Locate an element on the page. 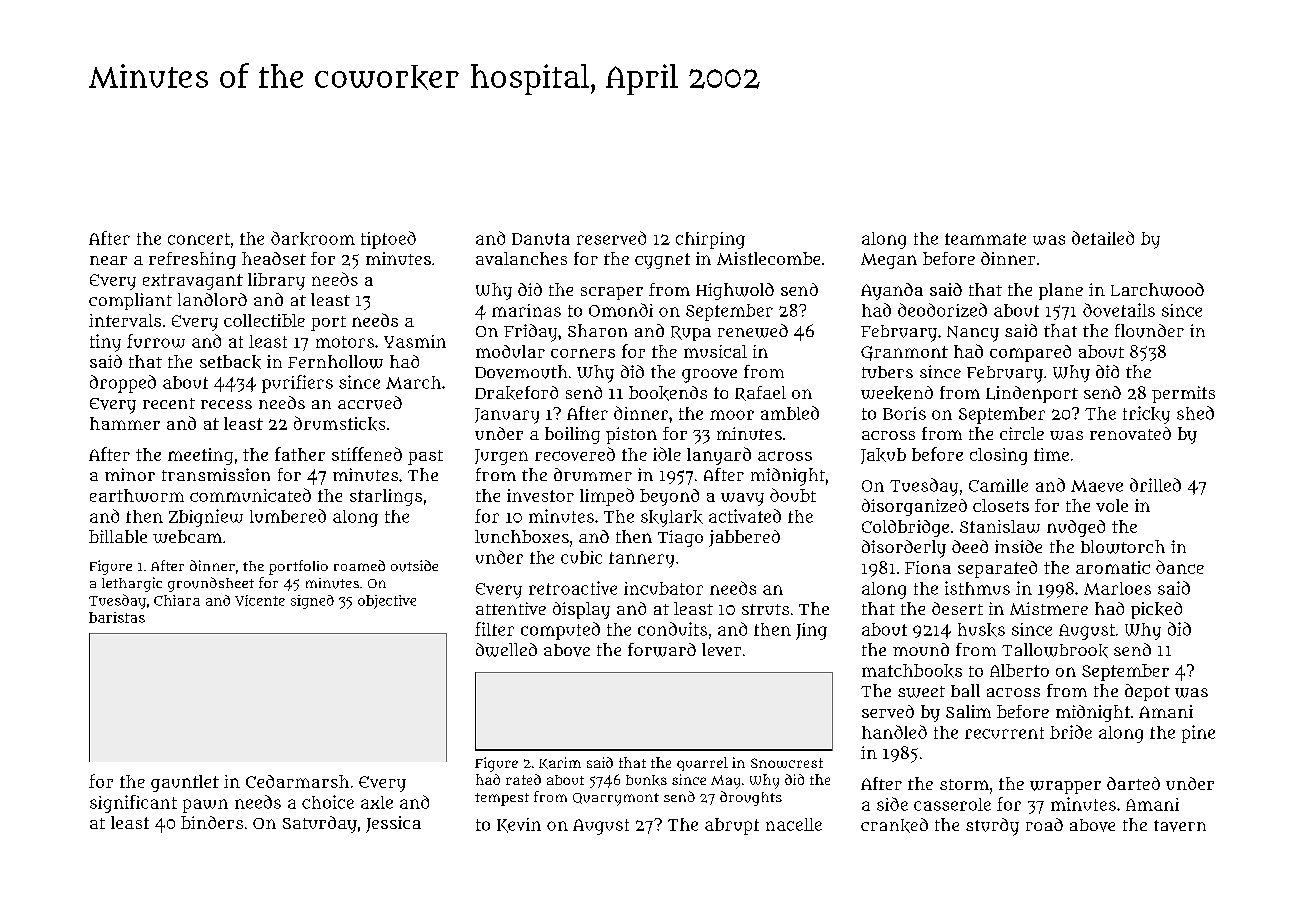 The height and width of the page is (924, 1308). detailed is located at coordinates (1103, 238).
